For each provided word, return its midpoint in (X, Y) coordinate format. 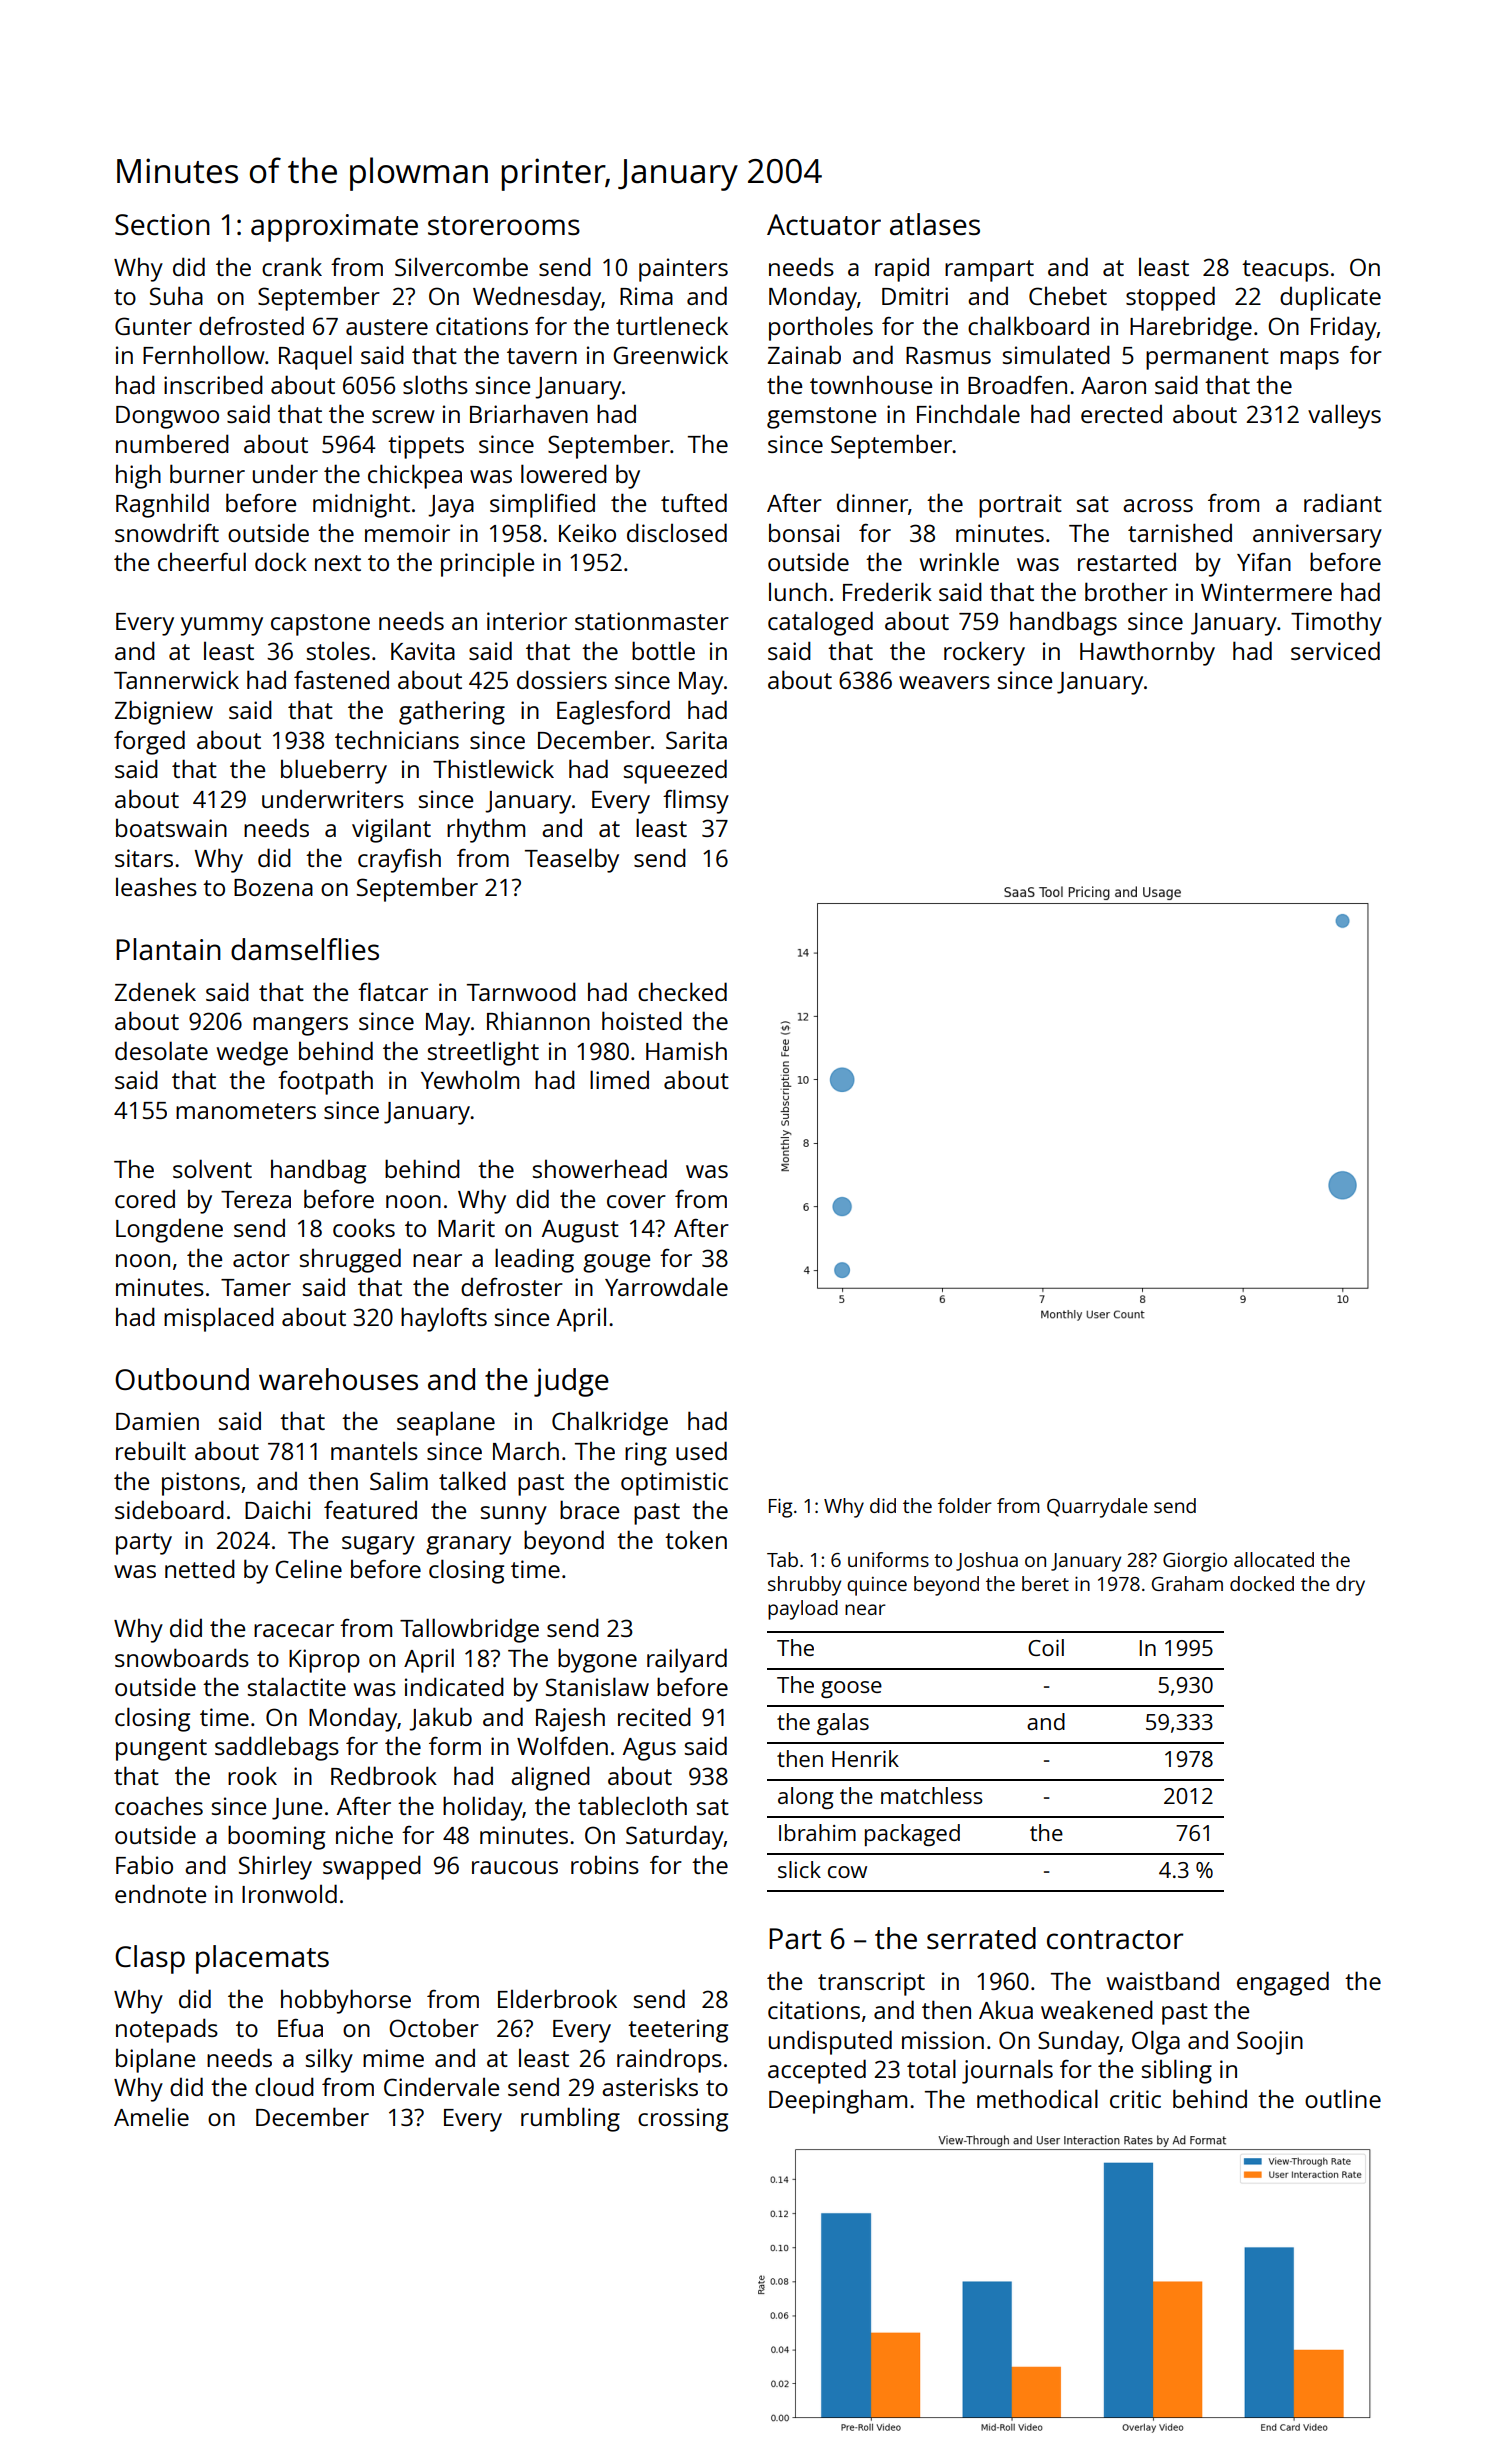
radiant (1343, 502)
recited (654, 1716)
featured (370, 1509)
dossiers (562, 679)
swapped (372, 1867)
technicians (397, 740)
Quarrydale (1097, 1508)
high (138, 476)
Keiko (587, 532)
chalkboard (1028, 325)
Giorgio (1195, 1562)
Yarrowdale (666, 1286)
